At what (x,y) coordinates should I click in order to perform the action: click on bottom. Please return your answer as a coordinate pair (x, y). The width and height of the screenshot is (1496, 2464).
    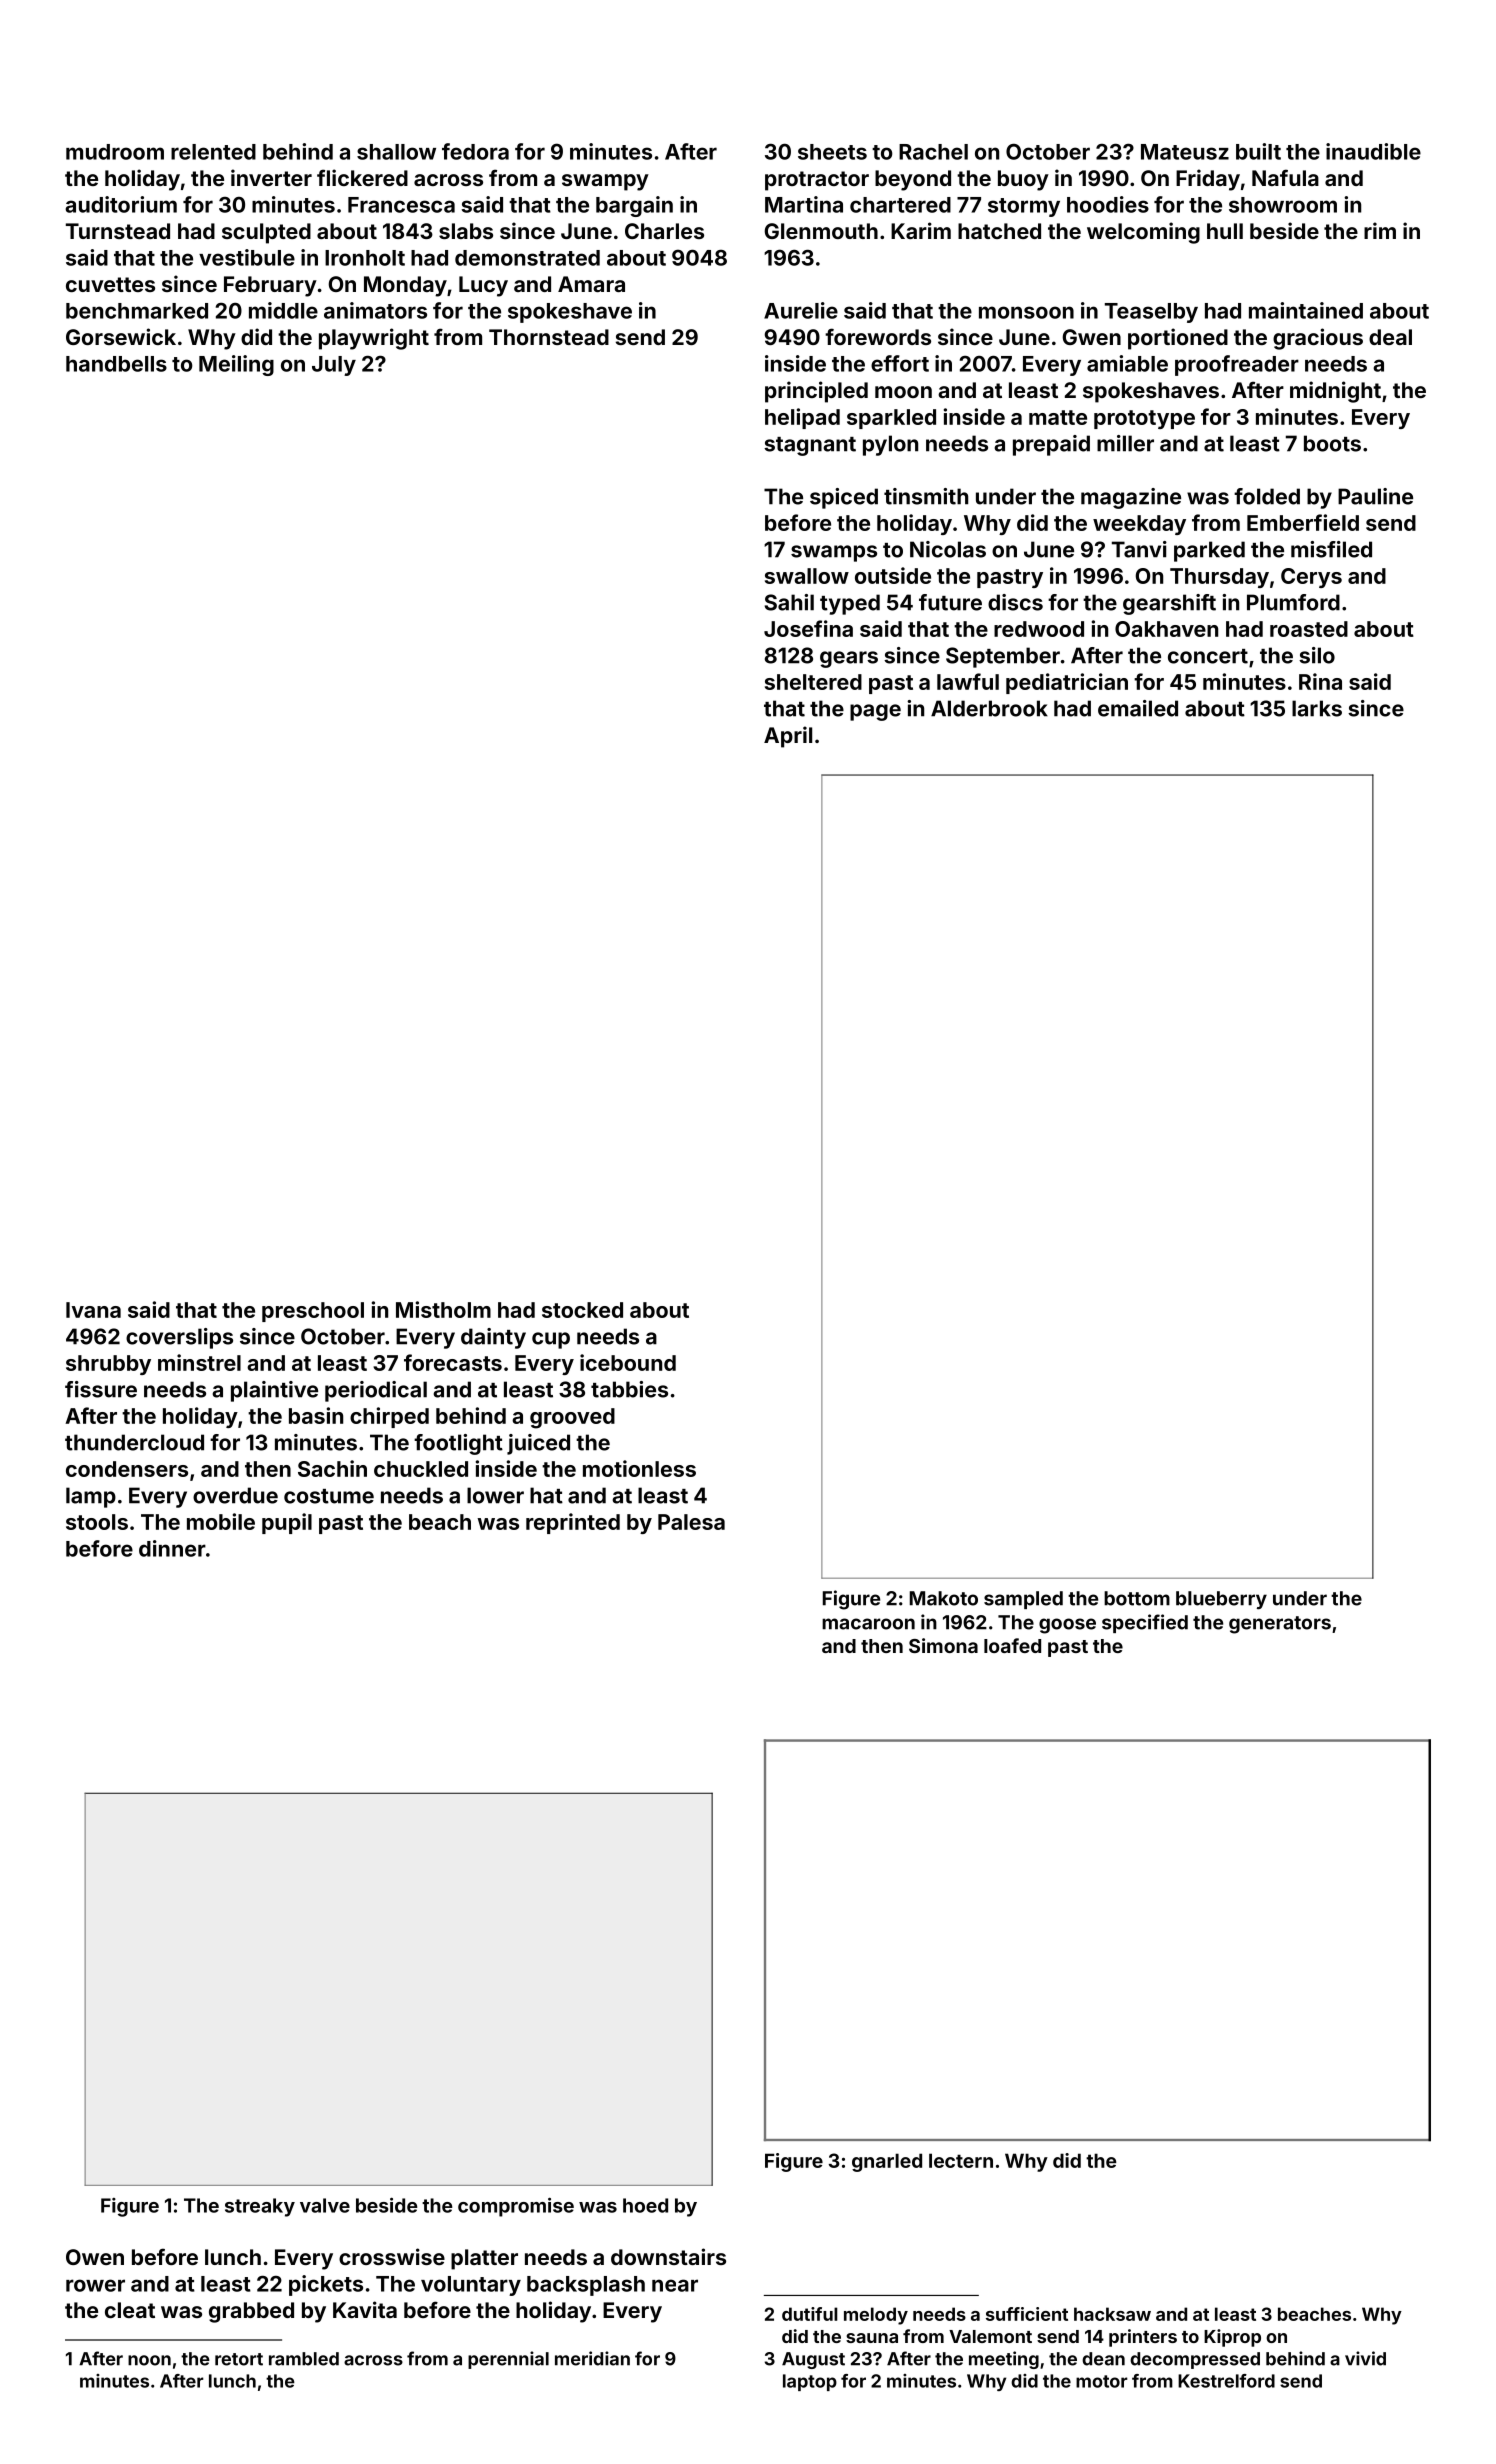
    Looking at the image, I should click on (1137, 1598).
